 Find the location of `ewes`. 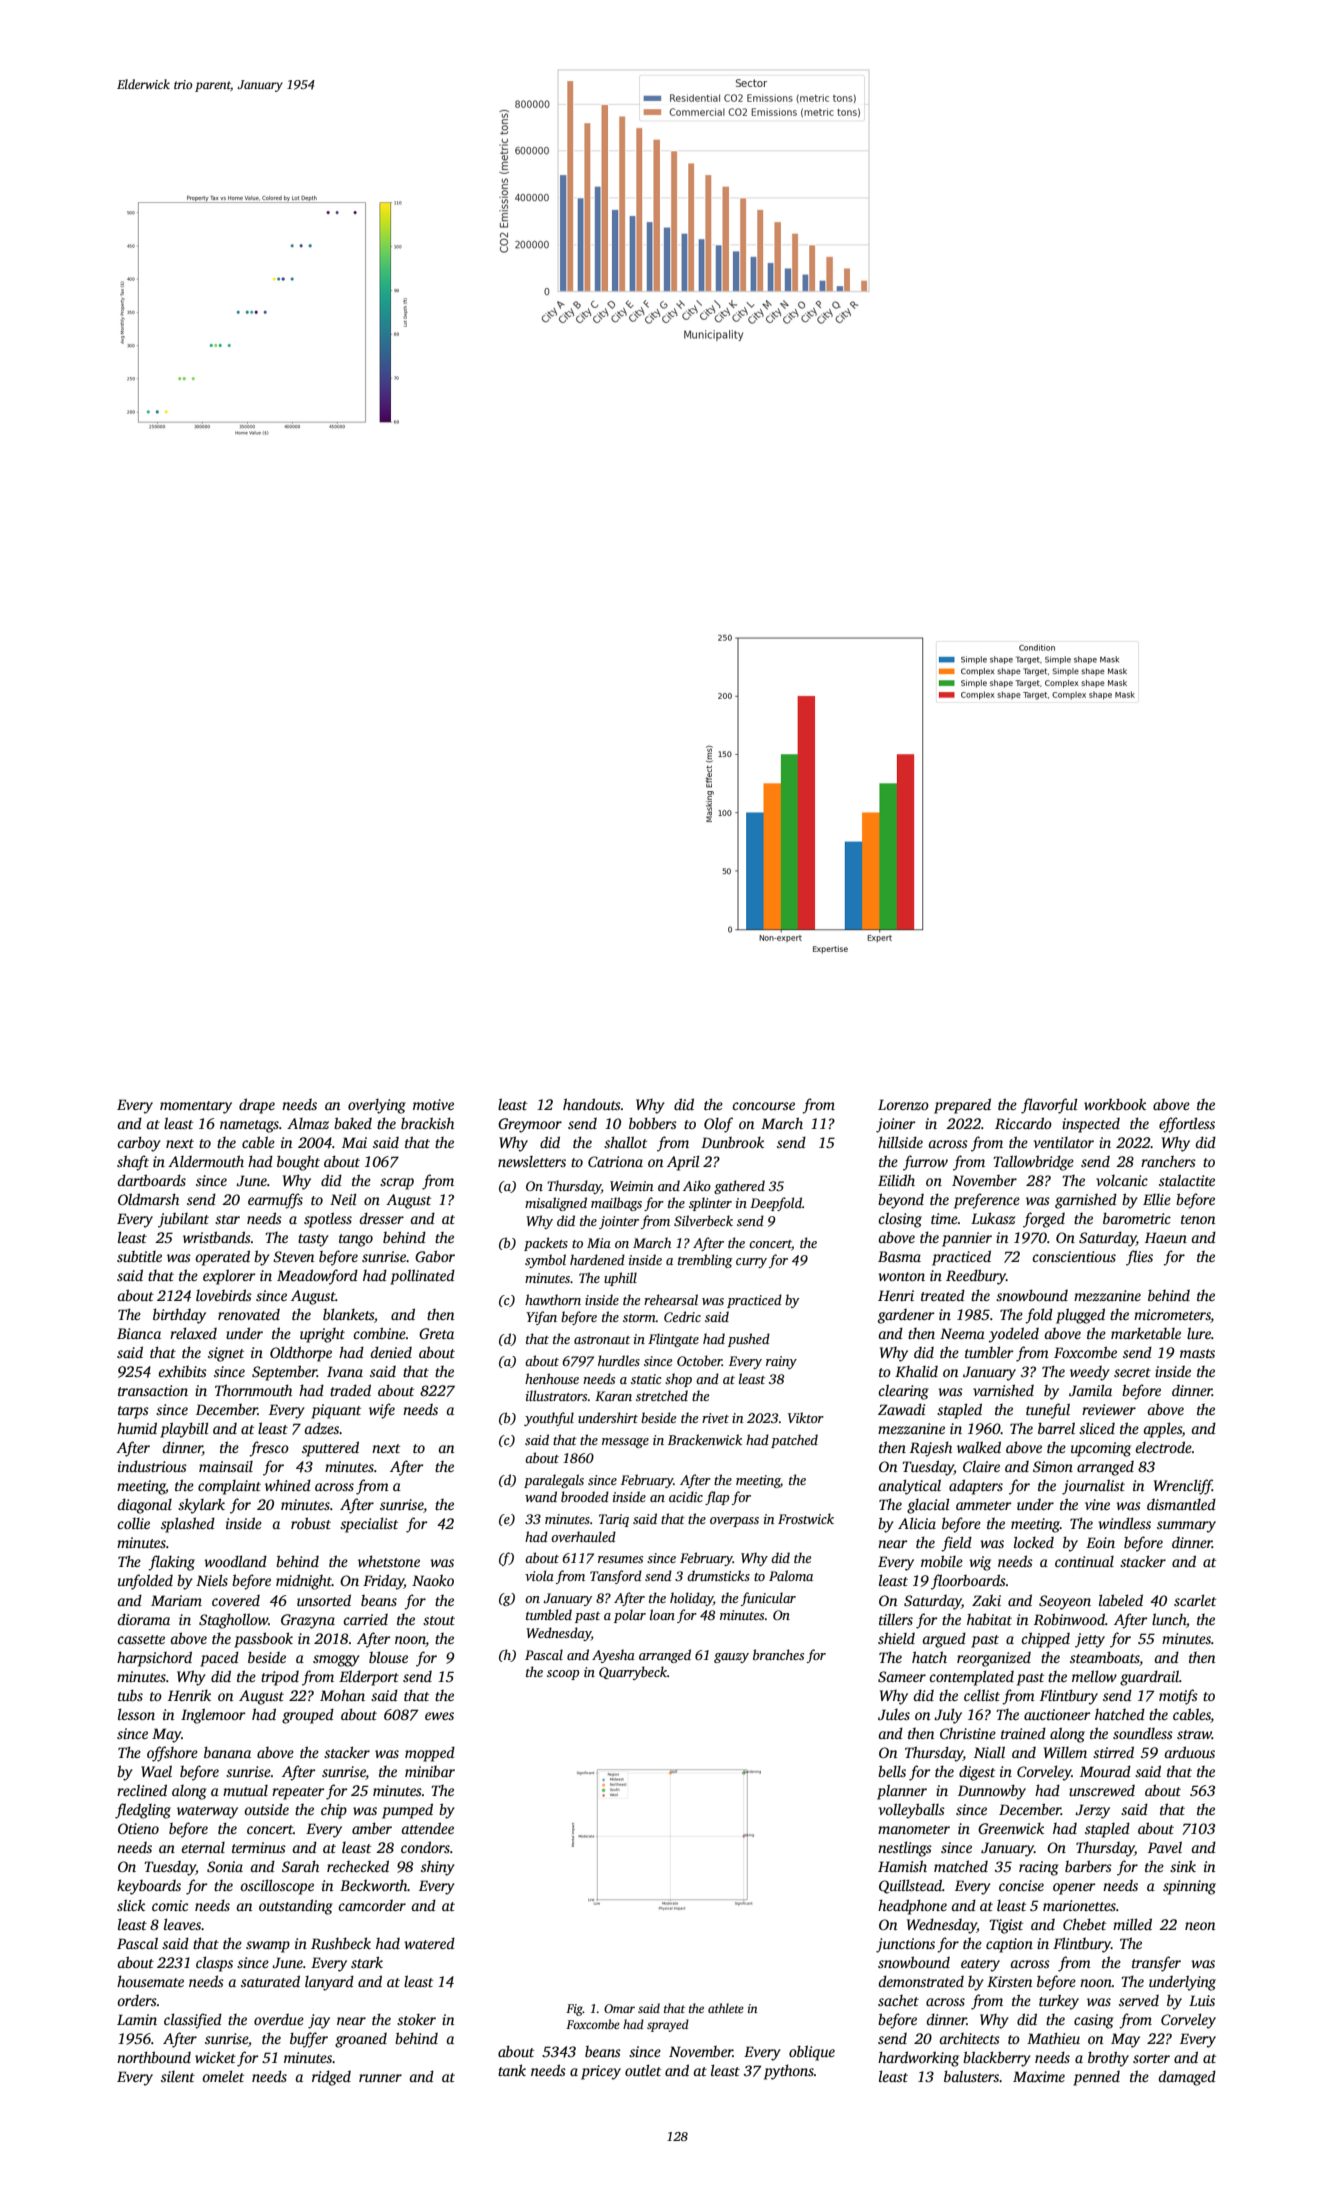

ewes is located at coordinates (439, 1716).
